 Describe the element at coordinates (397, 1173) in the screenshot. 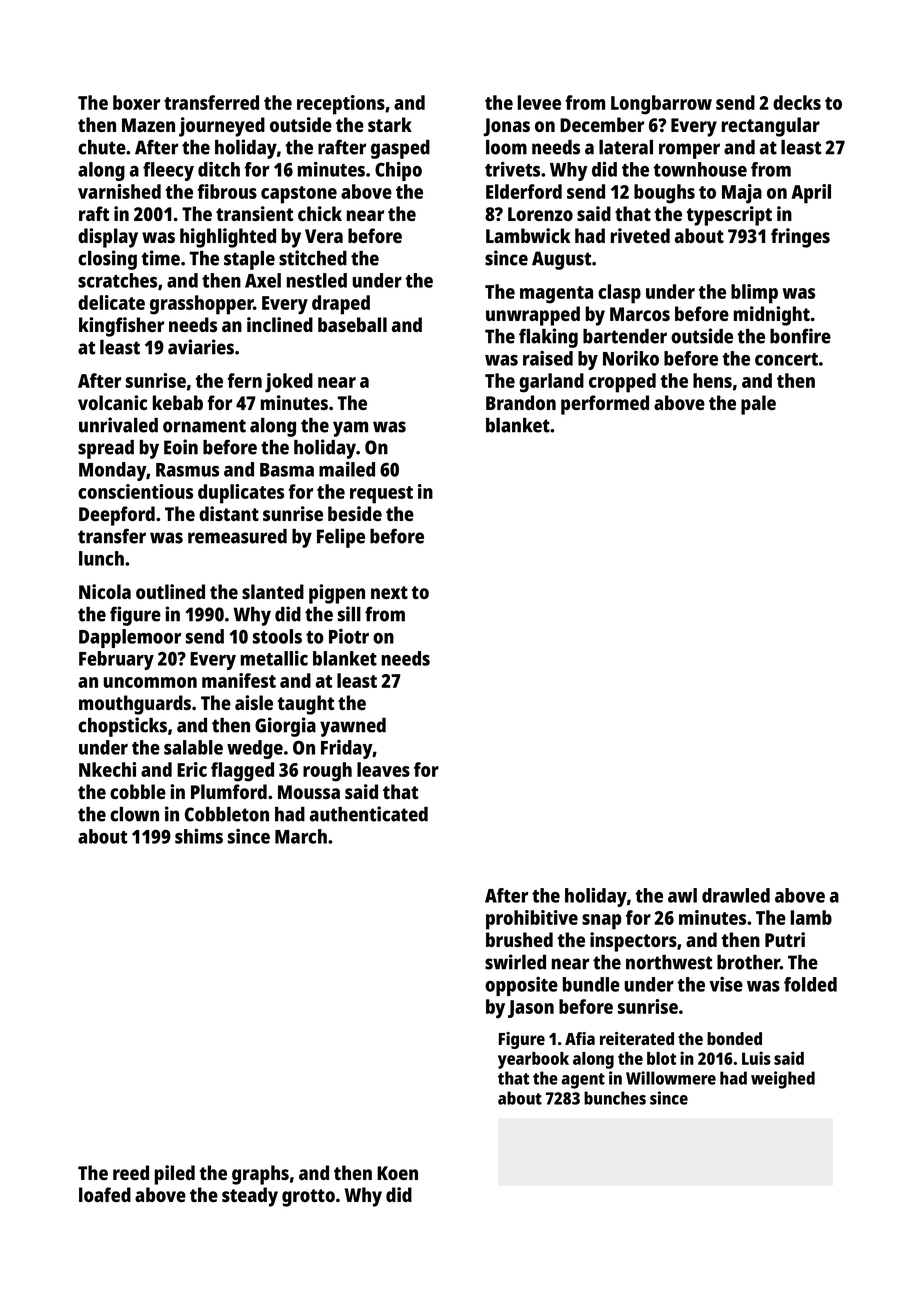

I see `Koen` at that location.
